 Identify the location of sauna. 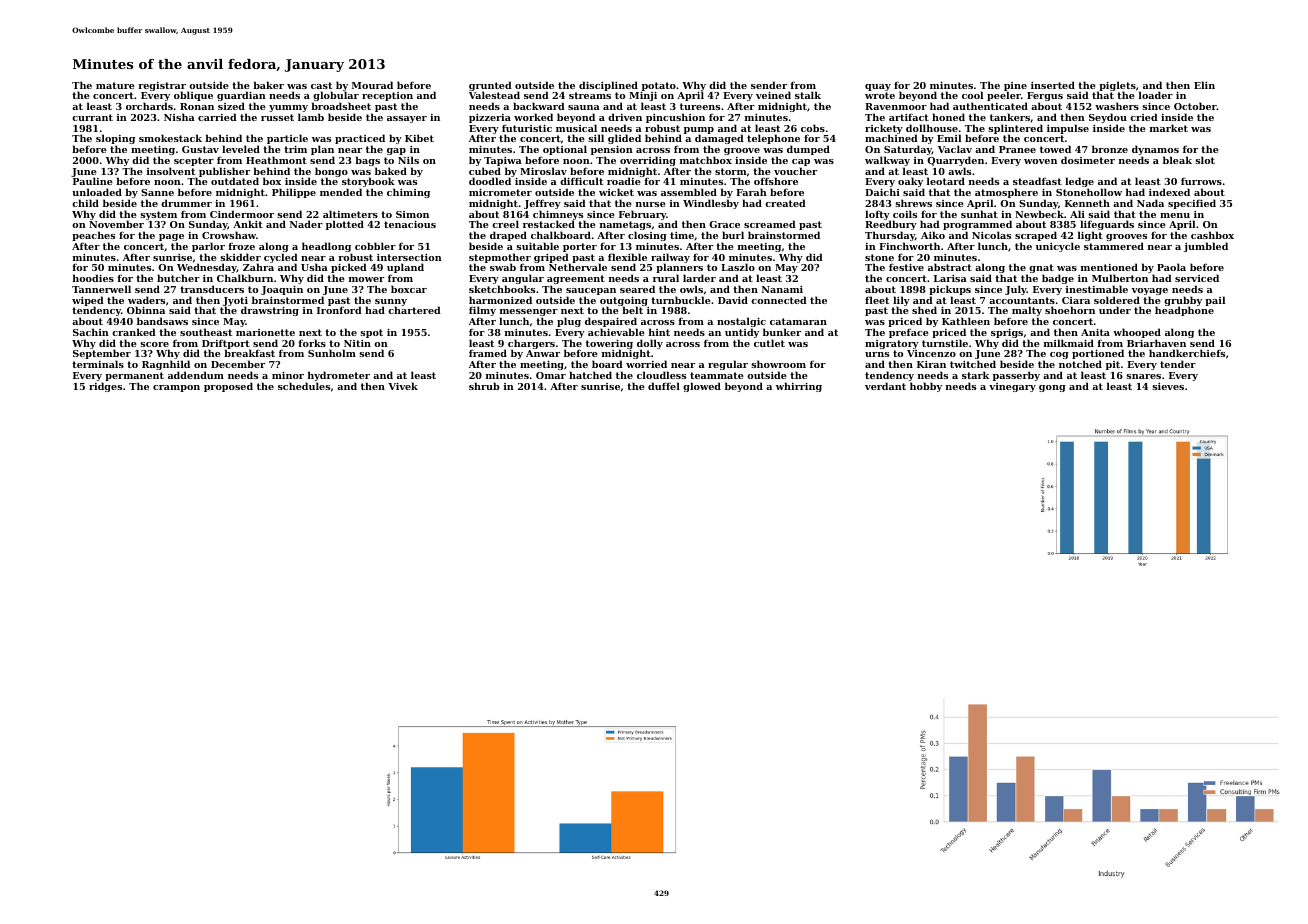
(584, 107).
